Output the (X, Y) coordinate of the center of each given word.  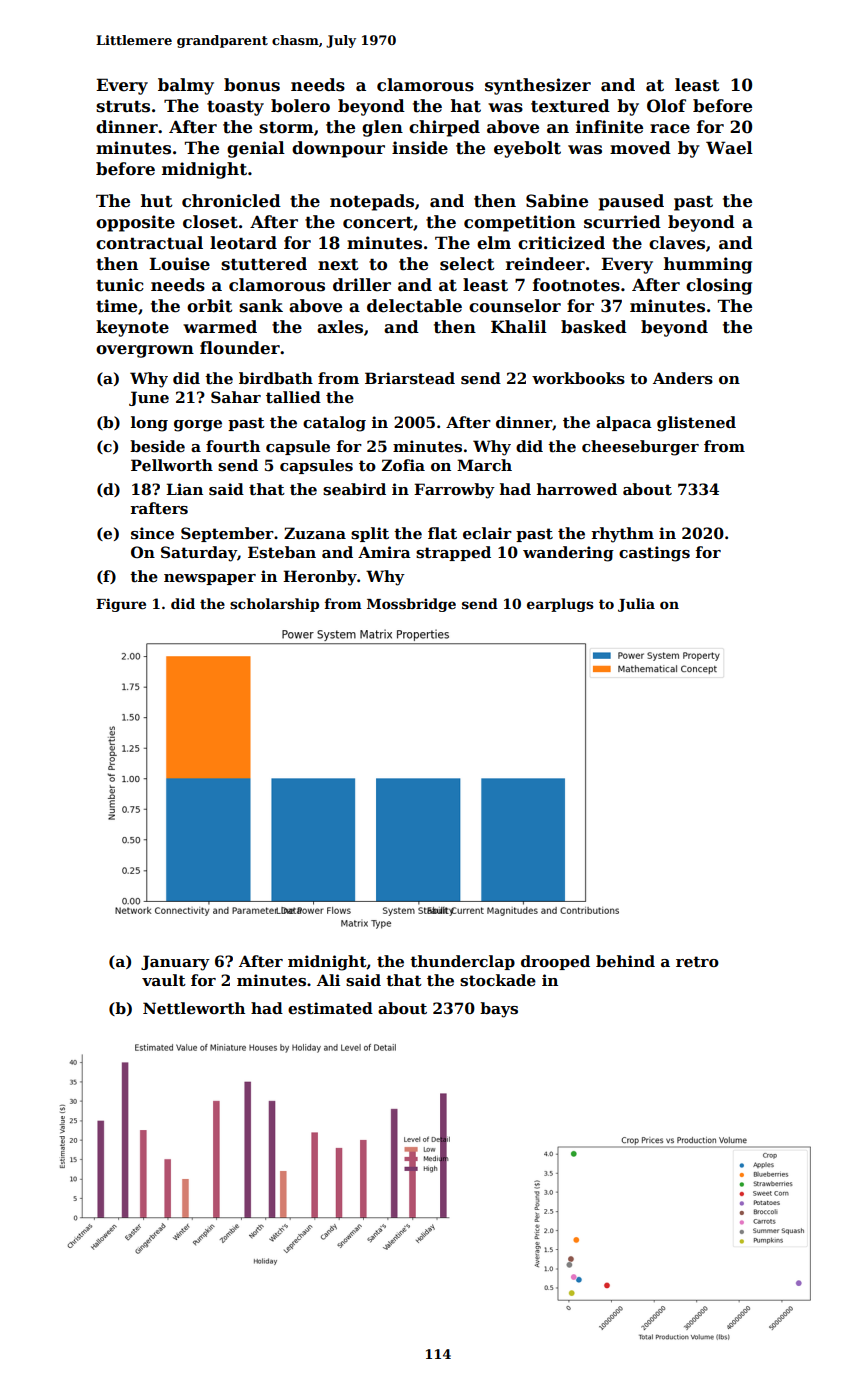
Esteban (282, 552)
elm (494, 243)
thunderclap (462, 962)
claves (677, 243)
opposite (135, 223)
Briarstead (410, 378)
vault (164, 980)
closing (719, 286)
